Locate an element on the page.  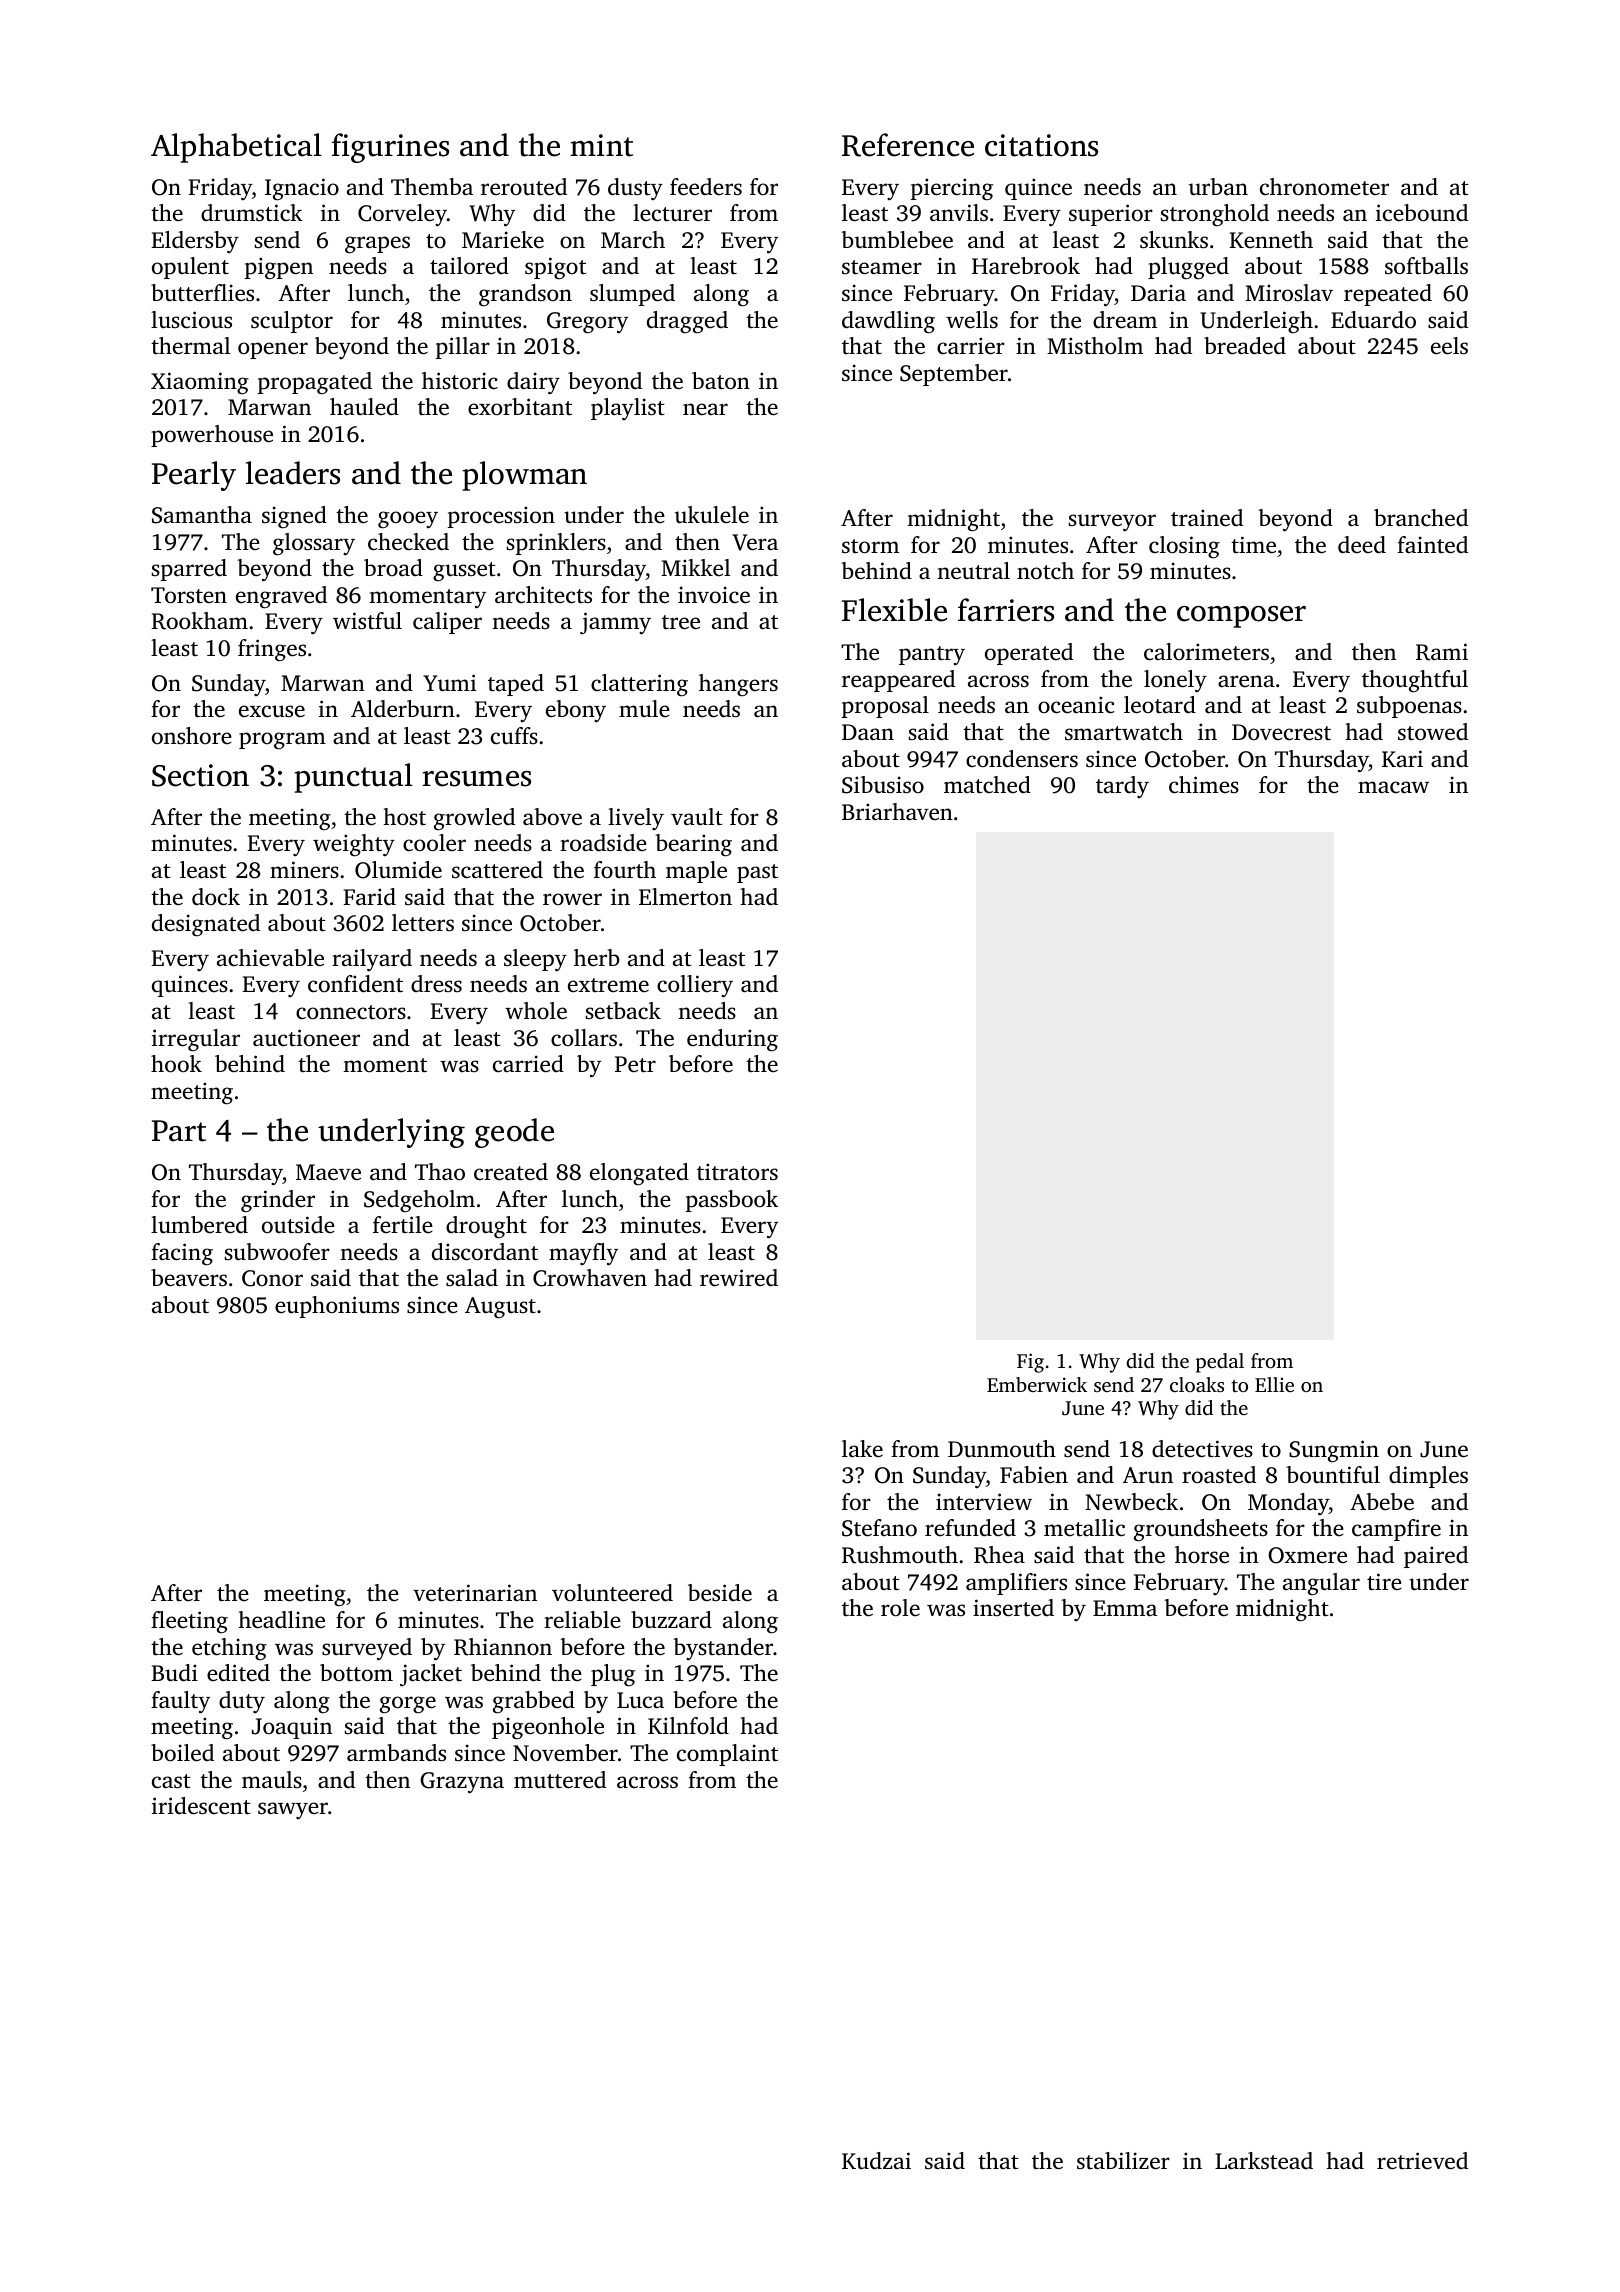
lake is located at coordinates (862, 1449).
